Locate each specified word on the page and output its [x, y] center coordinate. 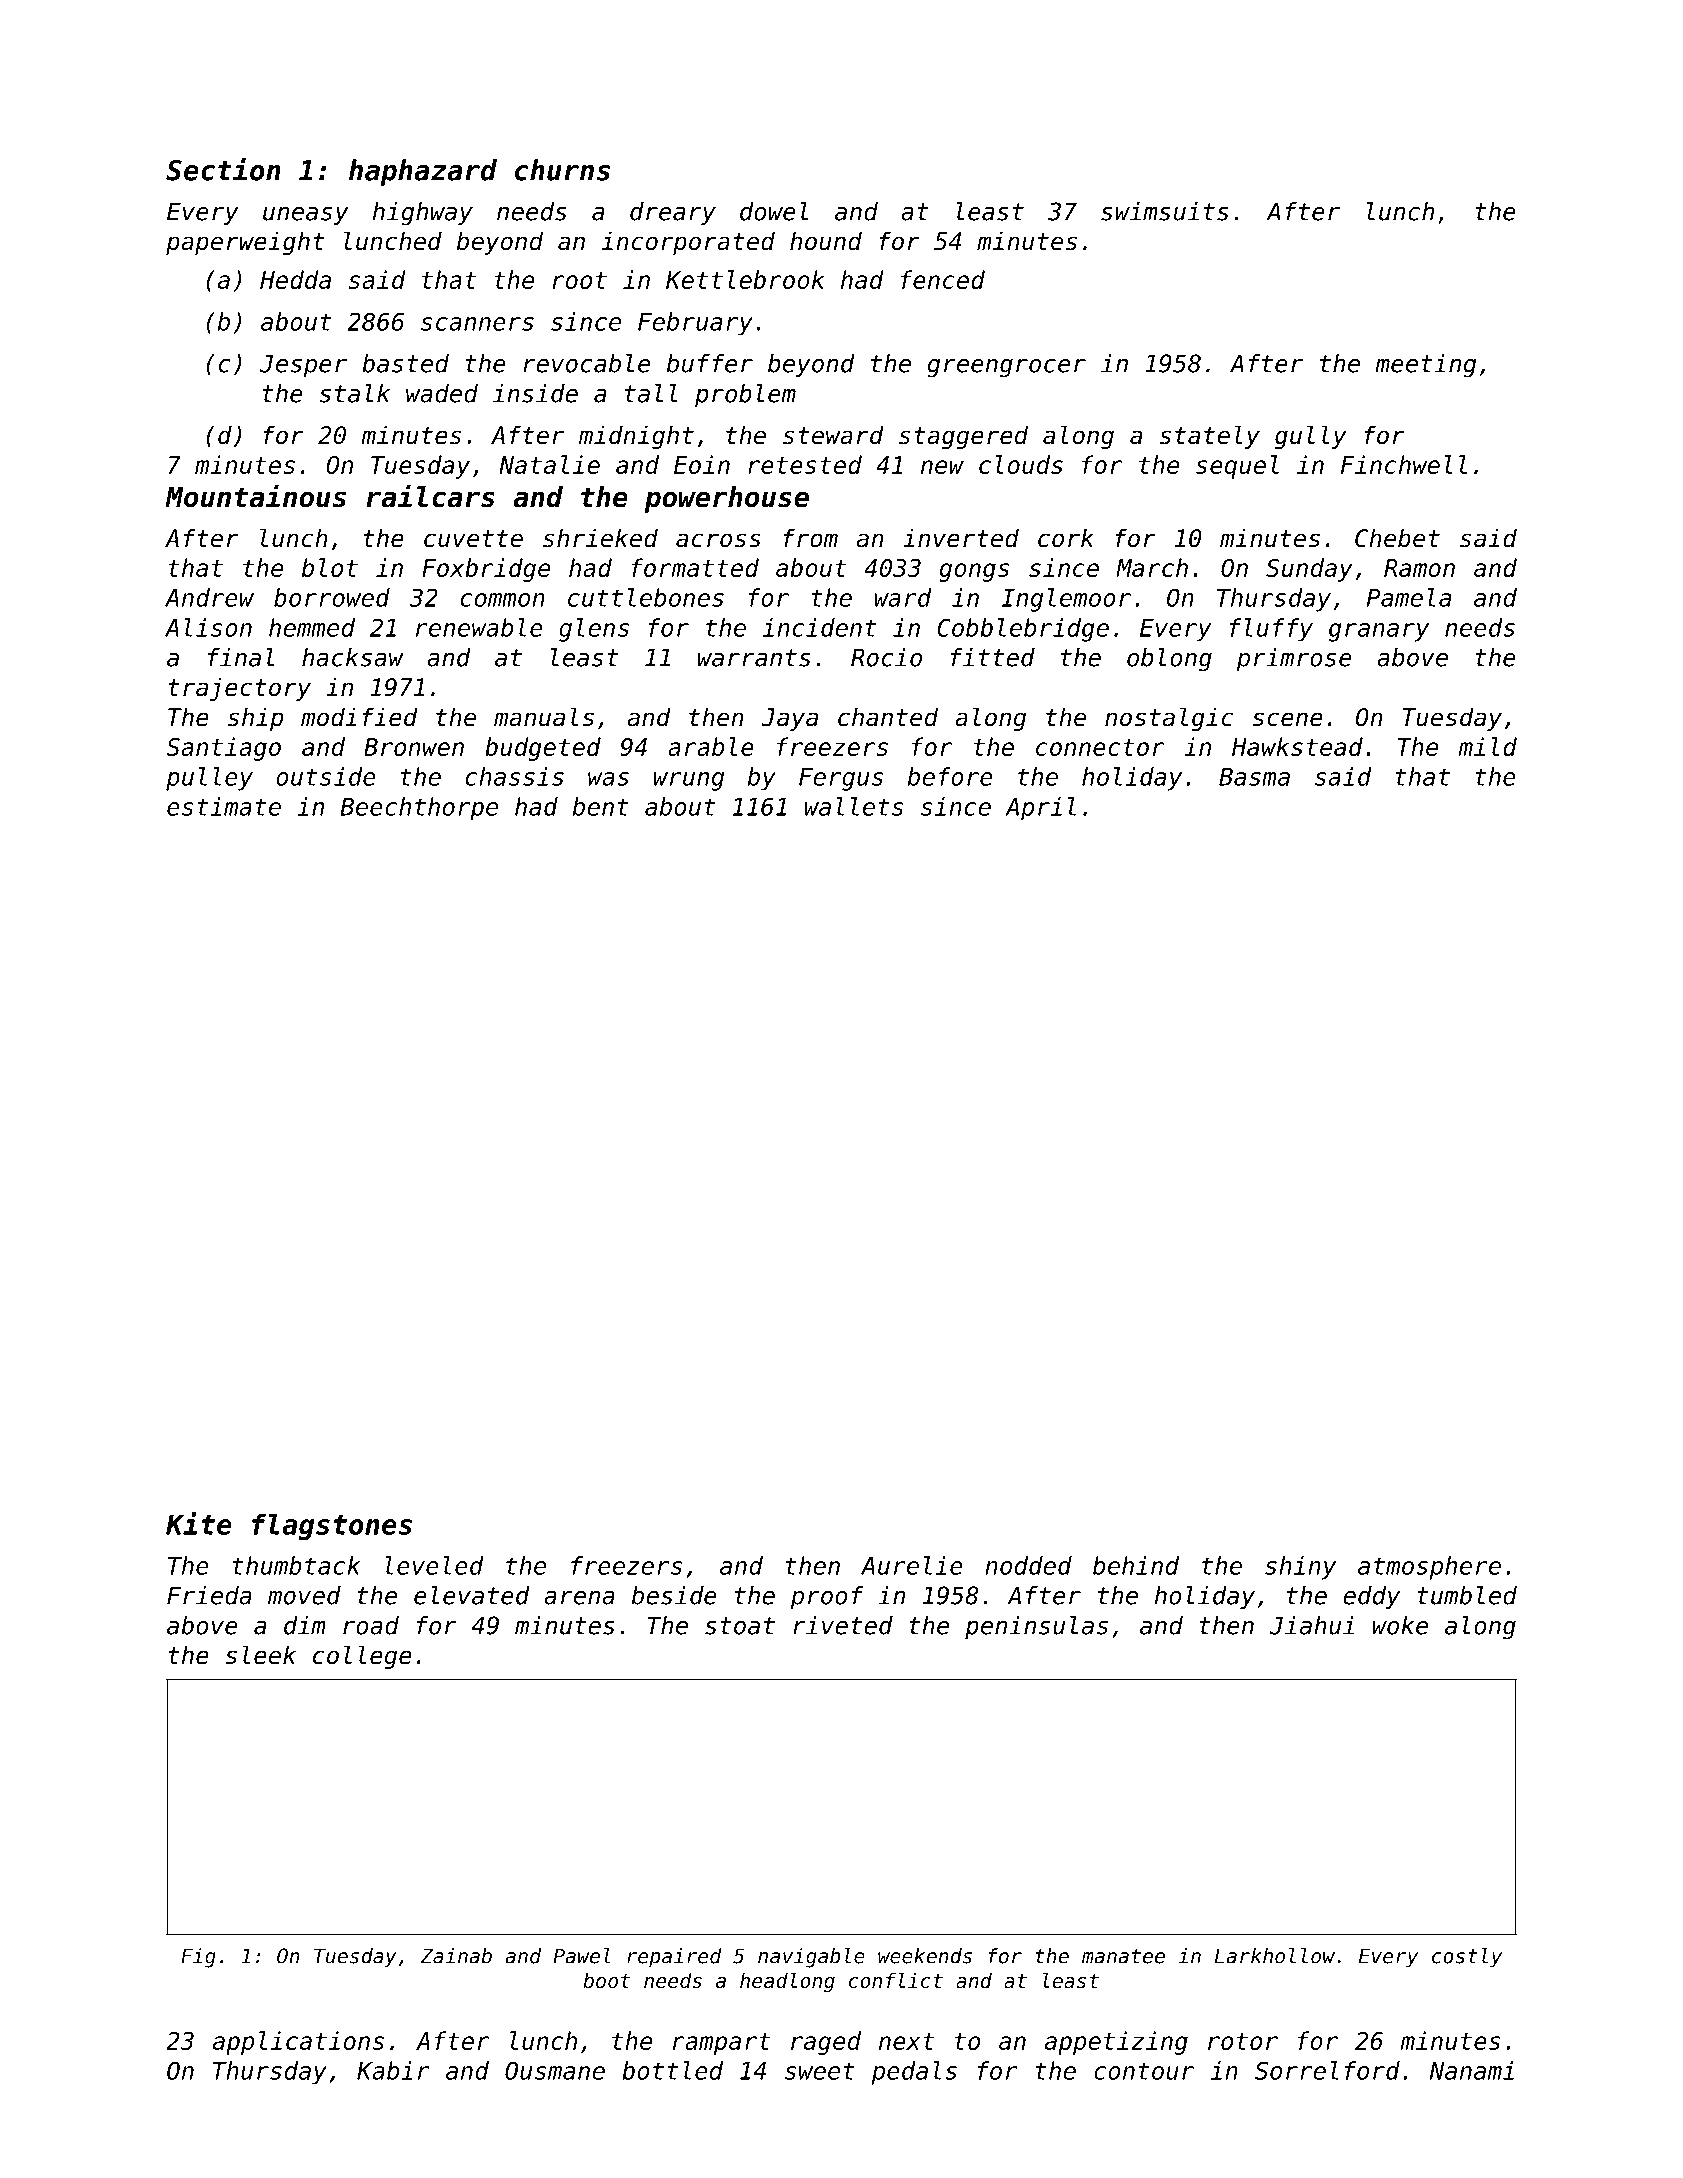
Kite [199, 1523]
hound [826, 241]
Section [223, 169]
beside [674, 1595]
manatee [1123, 1956]
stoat [740, 1626]
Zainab [456, 1956]
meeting [1425, 366]
